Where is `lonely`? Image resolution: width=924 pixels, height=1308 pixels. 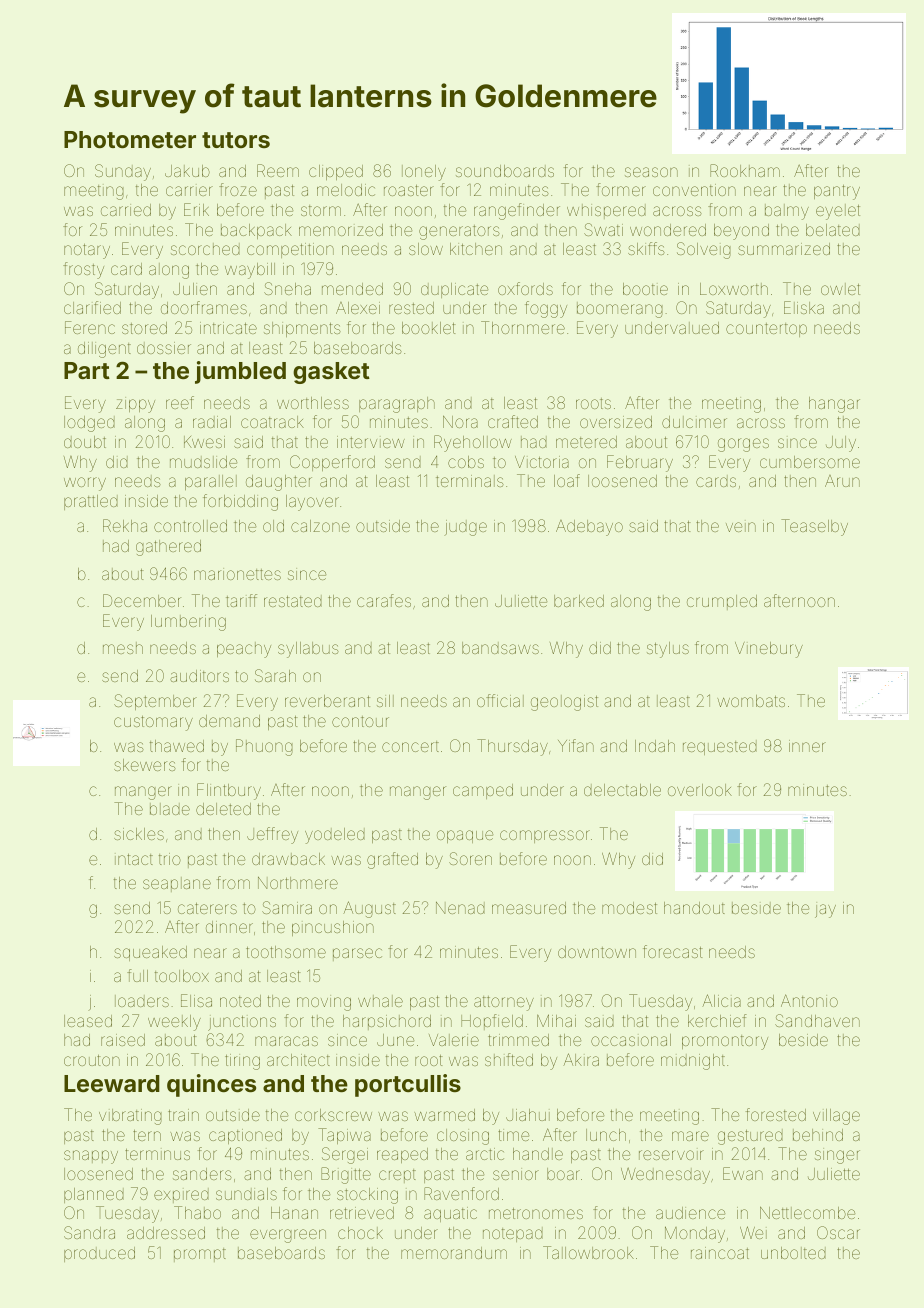
lonely is located at coordinates (424, 173).
